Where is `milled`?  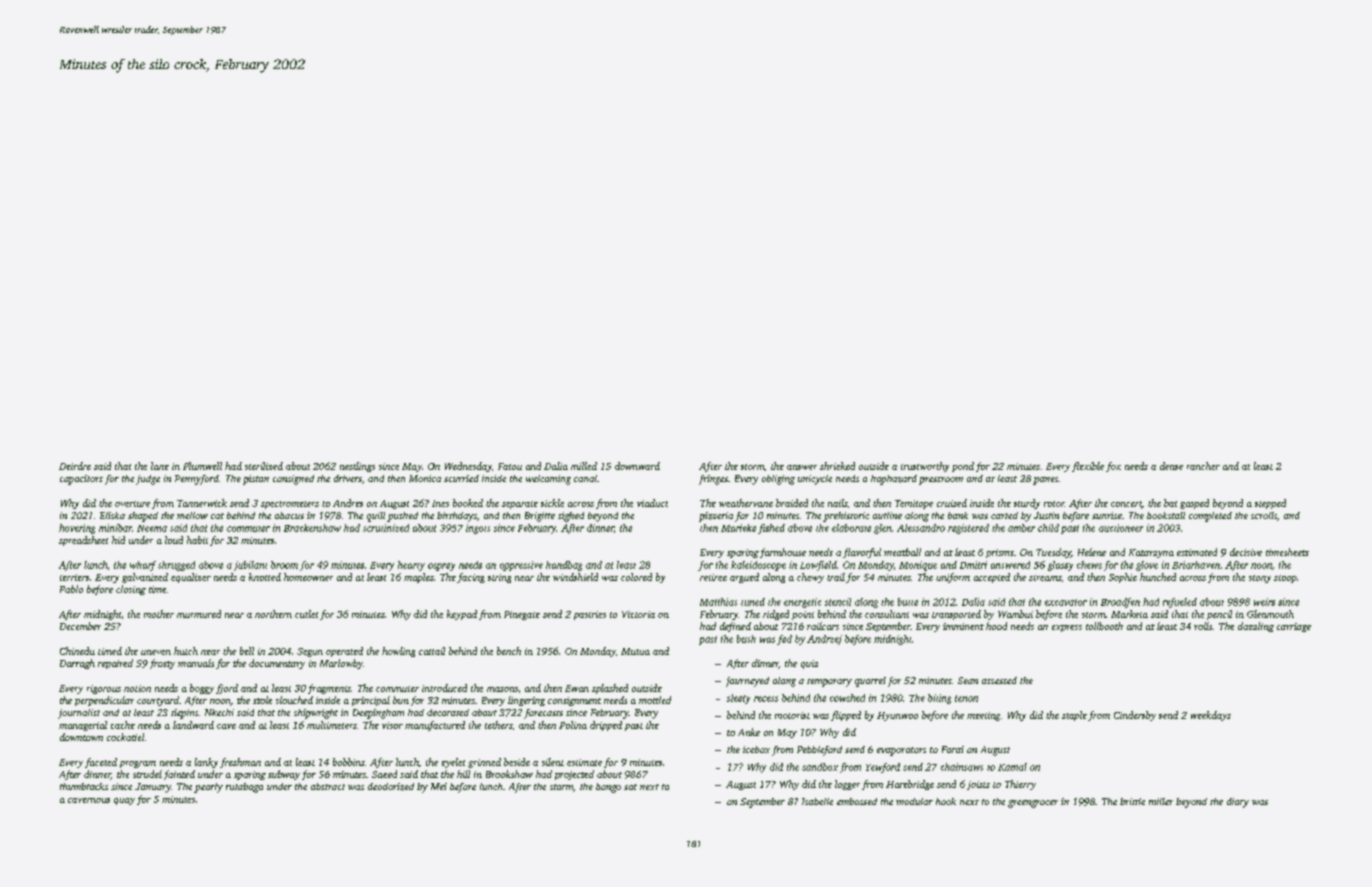
milled is located at coordinates (584, 466).
